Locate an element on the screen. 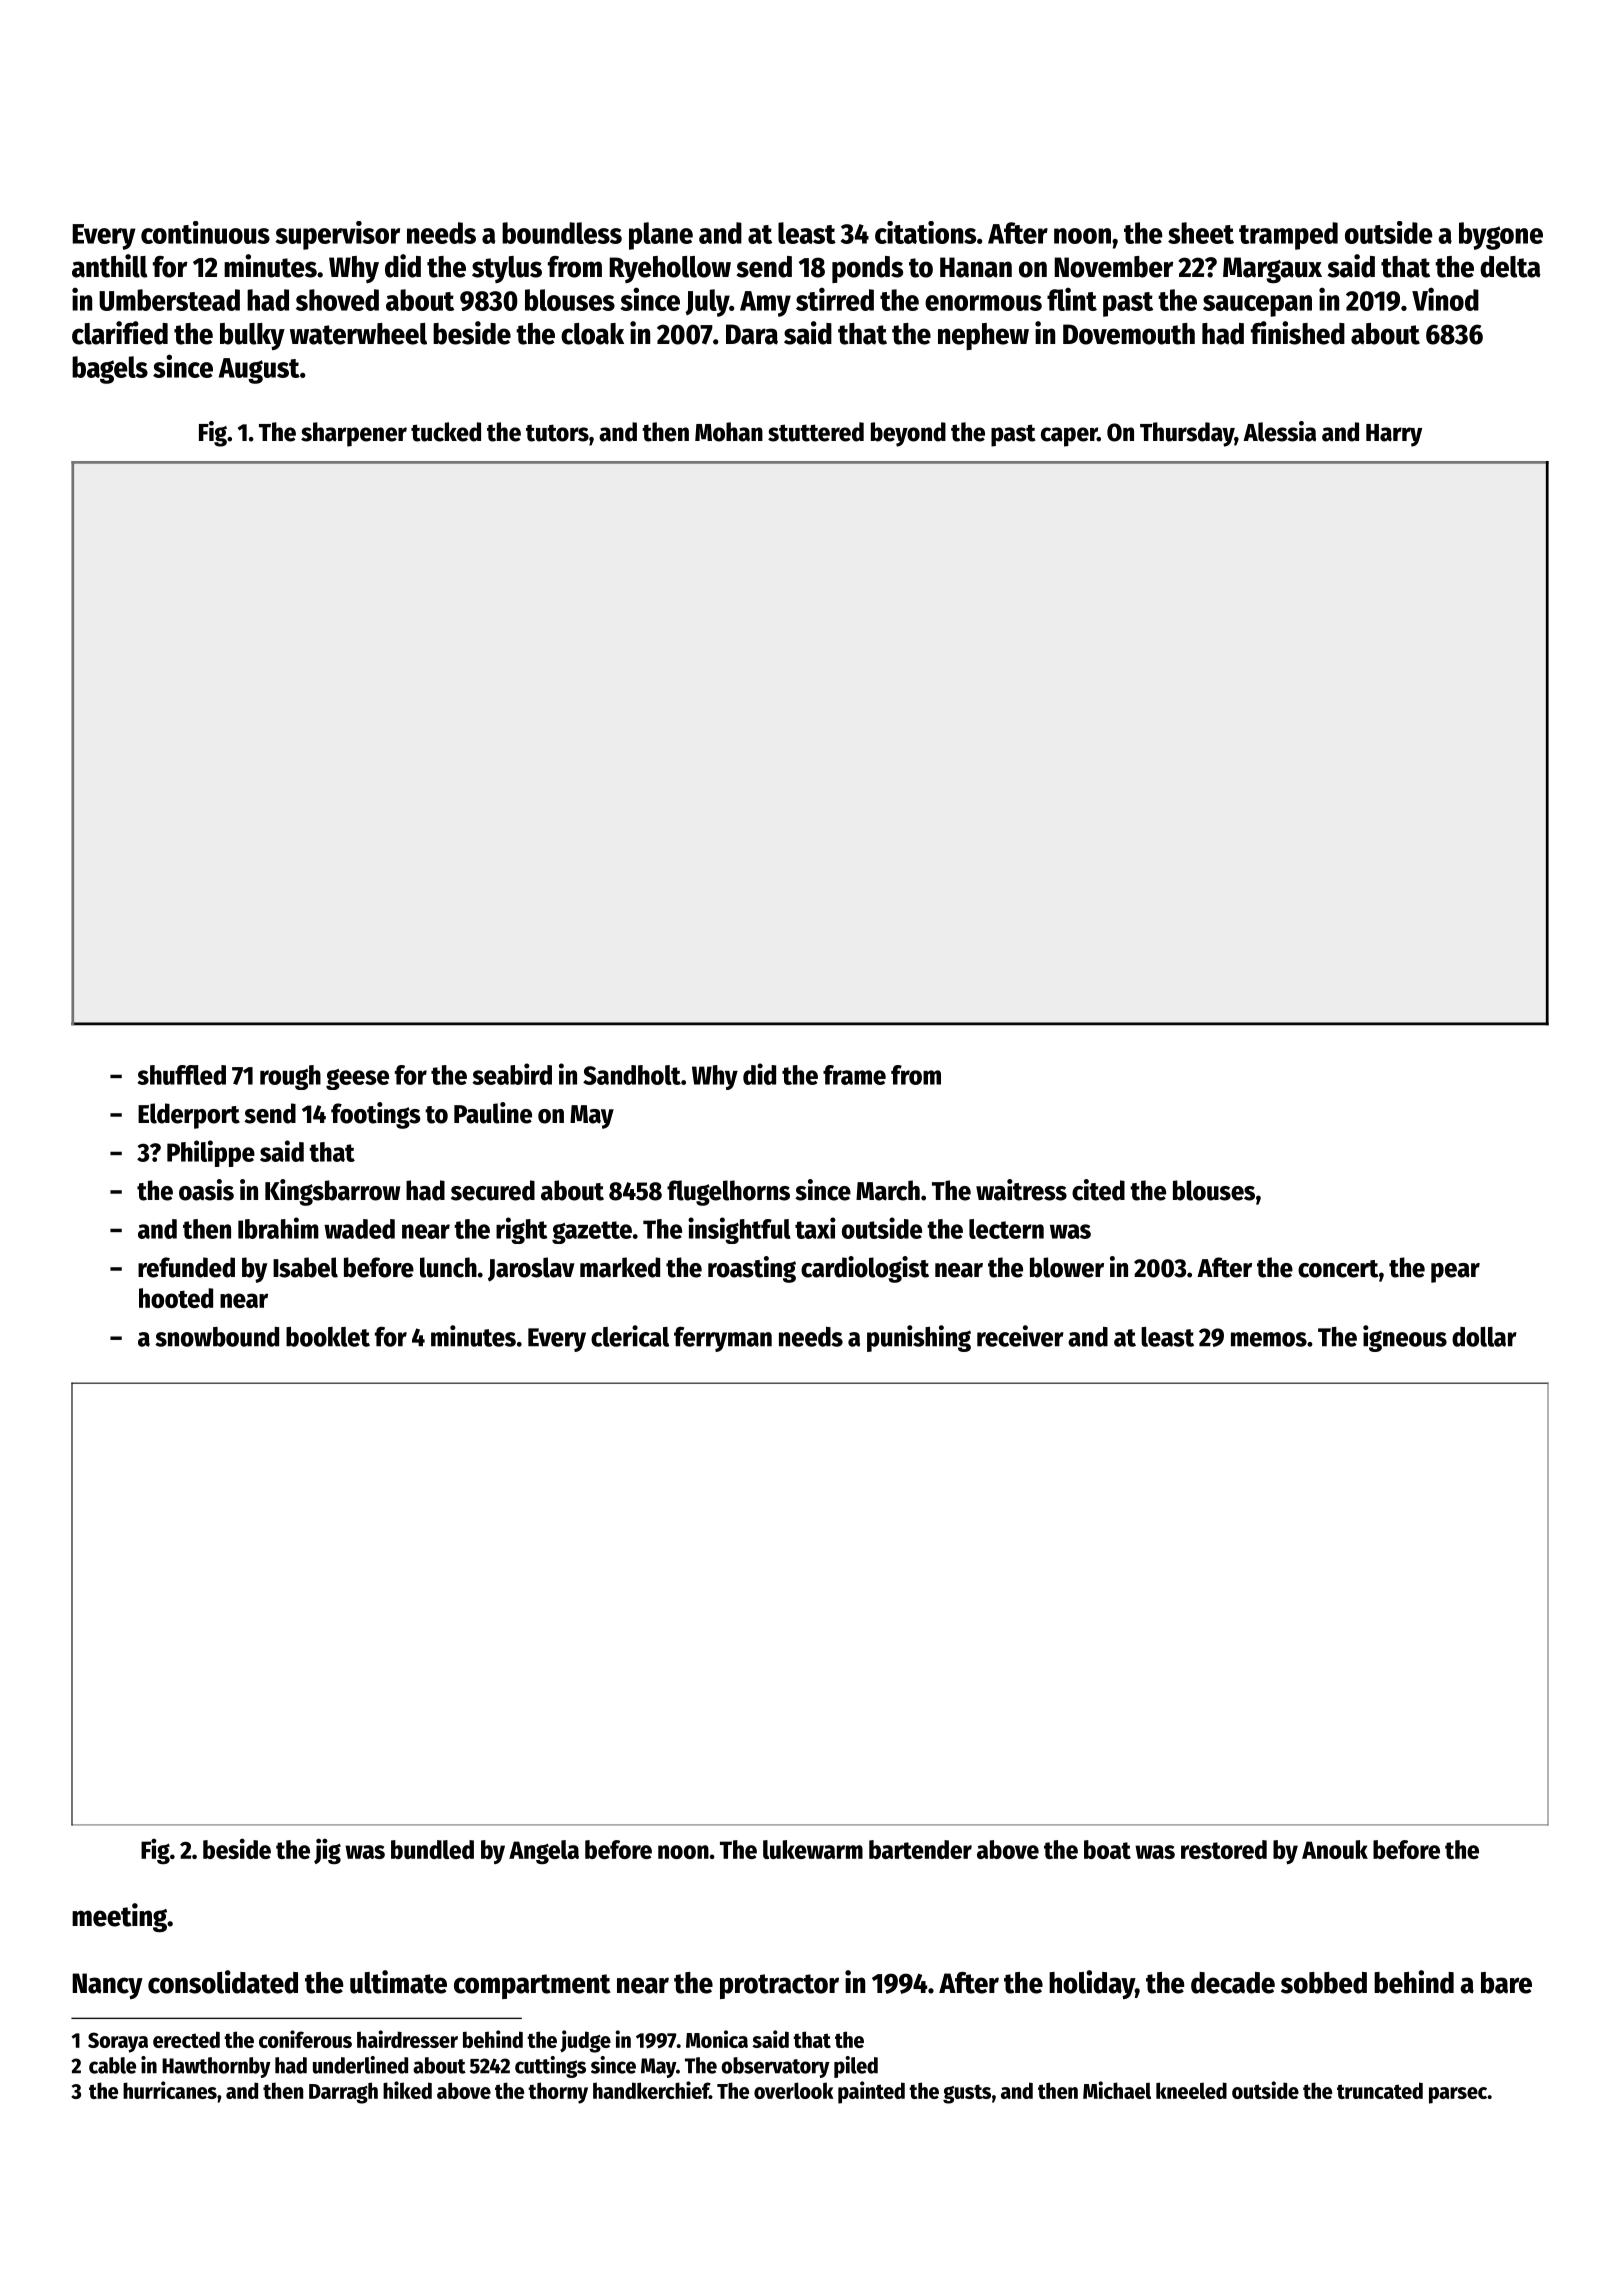 The image size is (1620, 2292). tutors is located at coordinates (557, 433).
